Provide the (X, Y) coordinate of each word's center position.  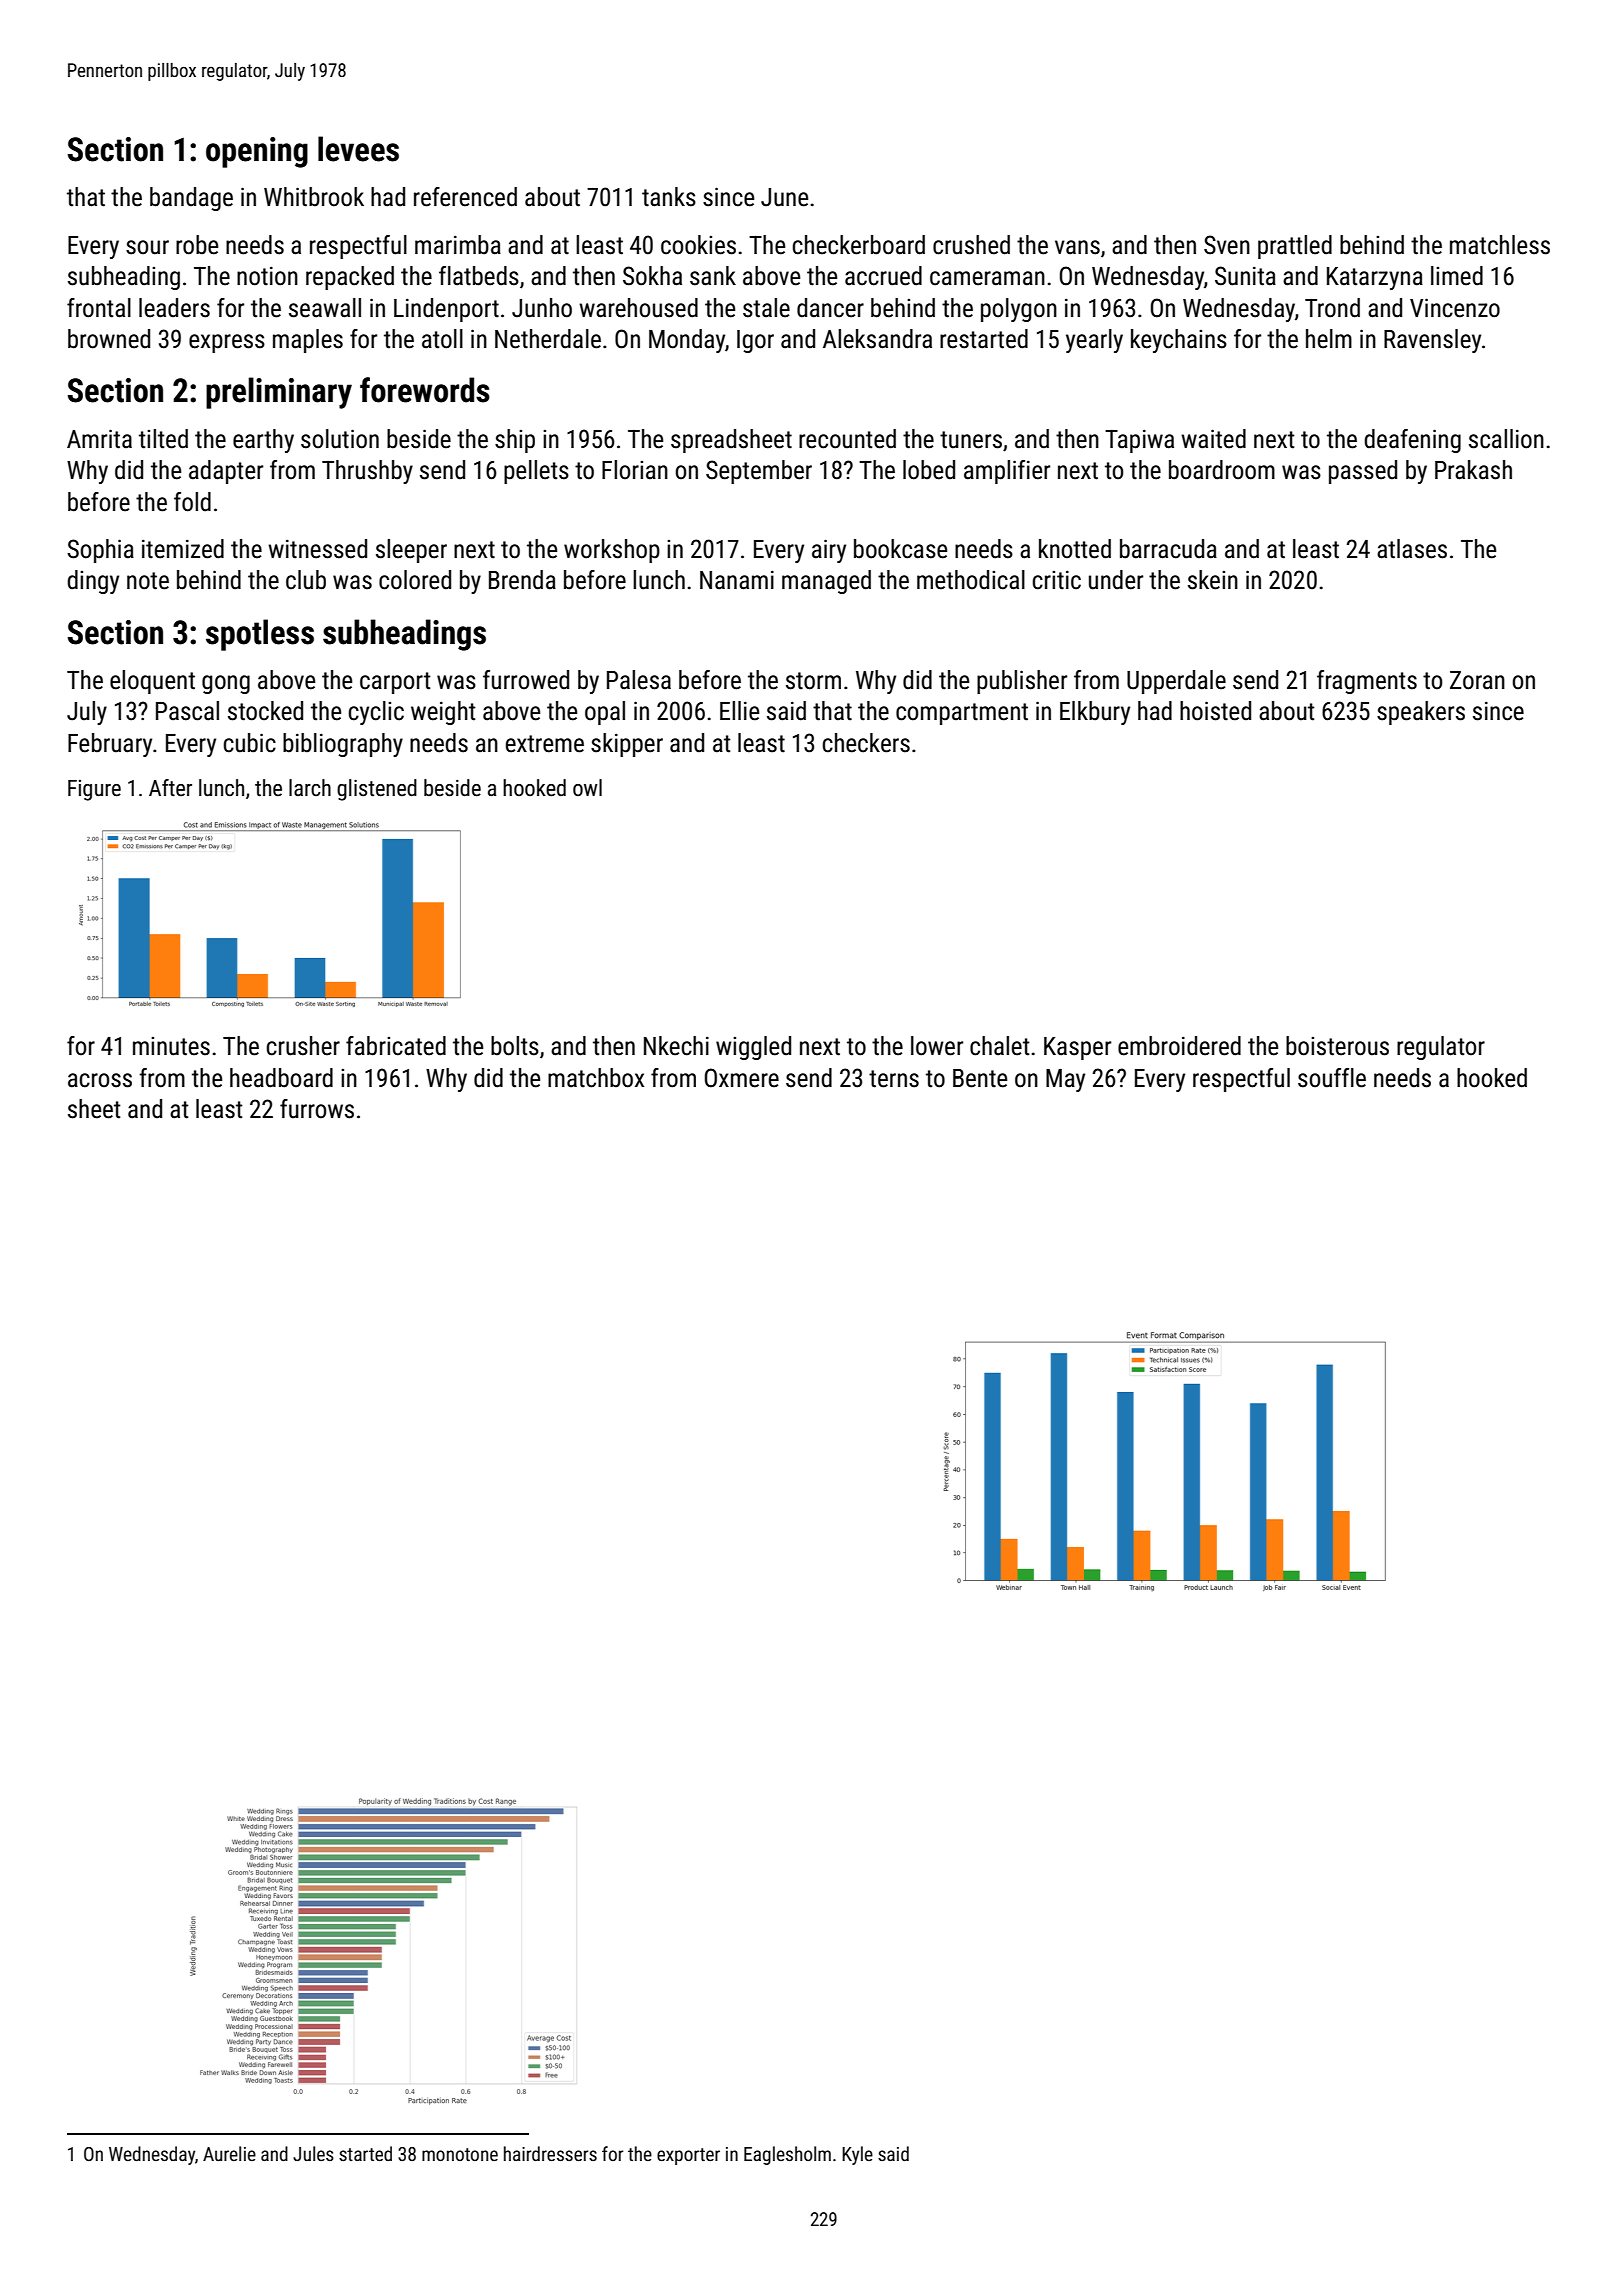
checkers (866, 743)
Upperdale (1176, 682)
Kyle (857, 2155)
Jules (313, 2153)
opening (257, 152)
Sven (1227, 245)
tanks (669, 197)
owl (587, 787)
